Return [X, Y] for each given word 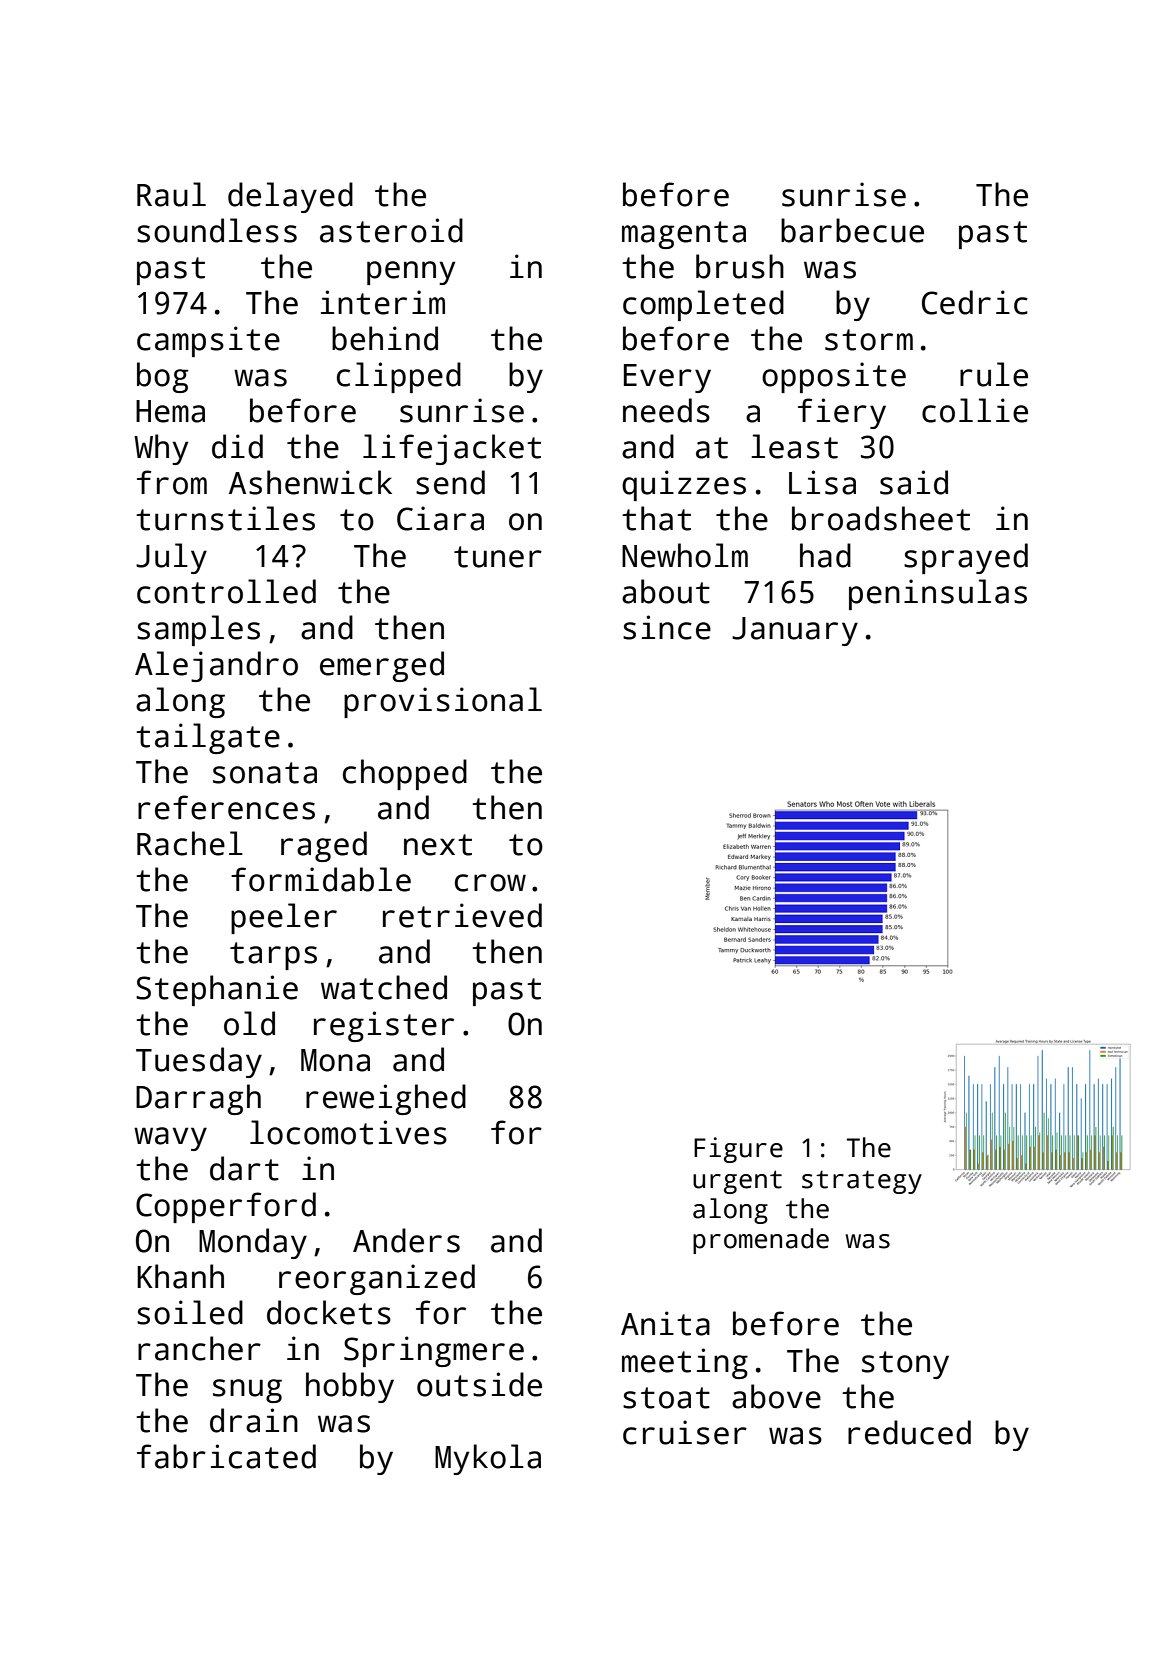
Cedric [975, 302]
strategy [862, 1182]
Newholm [685, 555]
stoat [666, 1398]
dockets [329, 1312]
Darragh [198, 1099]
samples [198, 630]
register [384, 1026]
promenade [761, 1241]
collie [975, 410]
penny [411, 273]
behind [385, 338]
